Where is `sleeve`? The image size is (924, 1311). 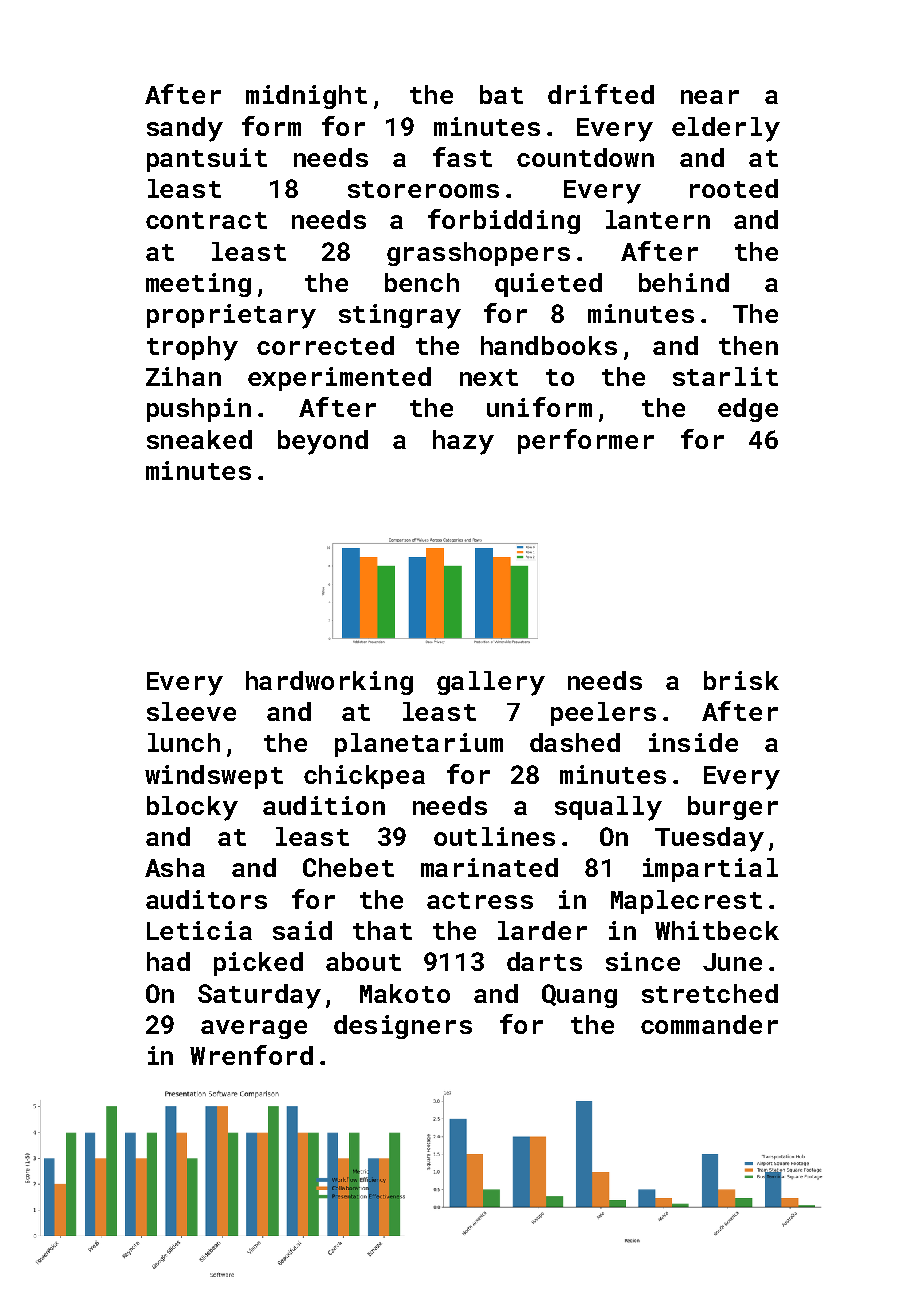 sleeve is located at coordinates (191, 711).
